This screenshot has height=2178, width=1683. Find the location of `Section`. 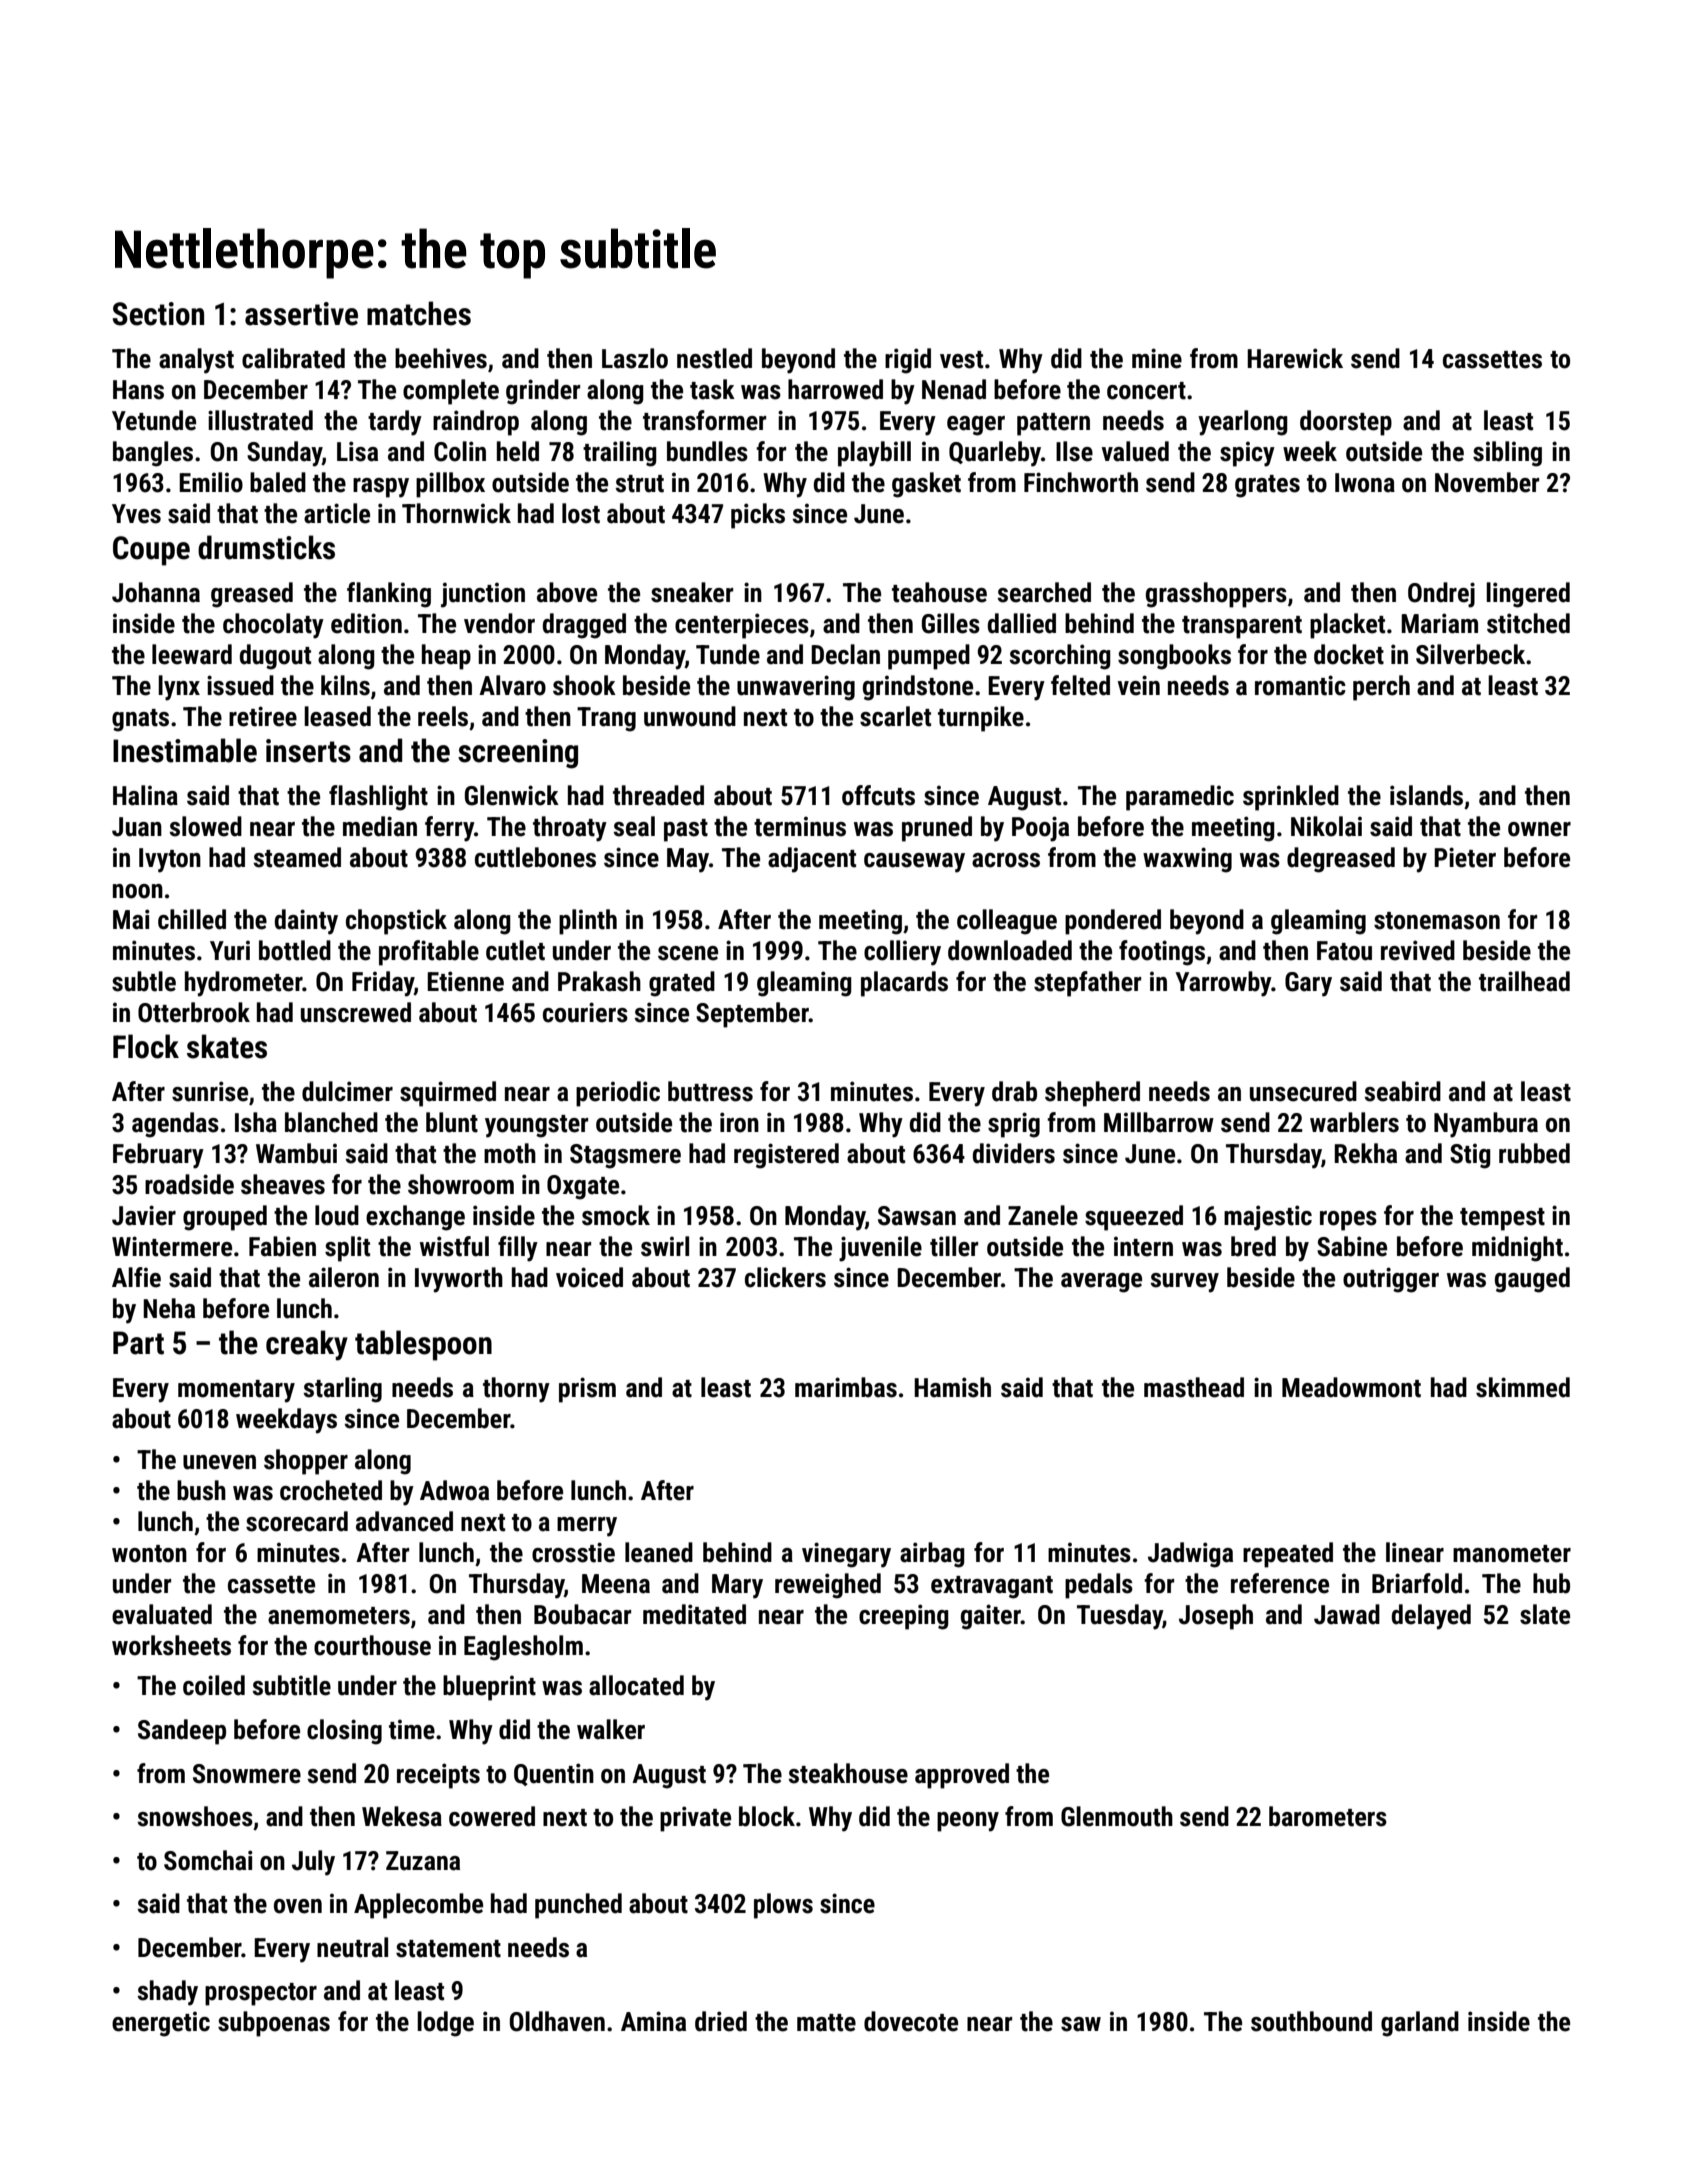

Section is located at coordinates (158, 314).
